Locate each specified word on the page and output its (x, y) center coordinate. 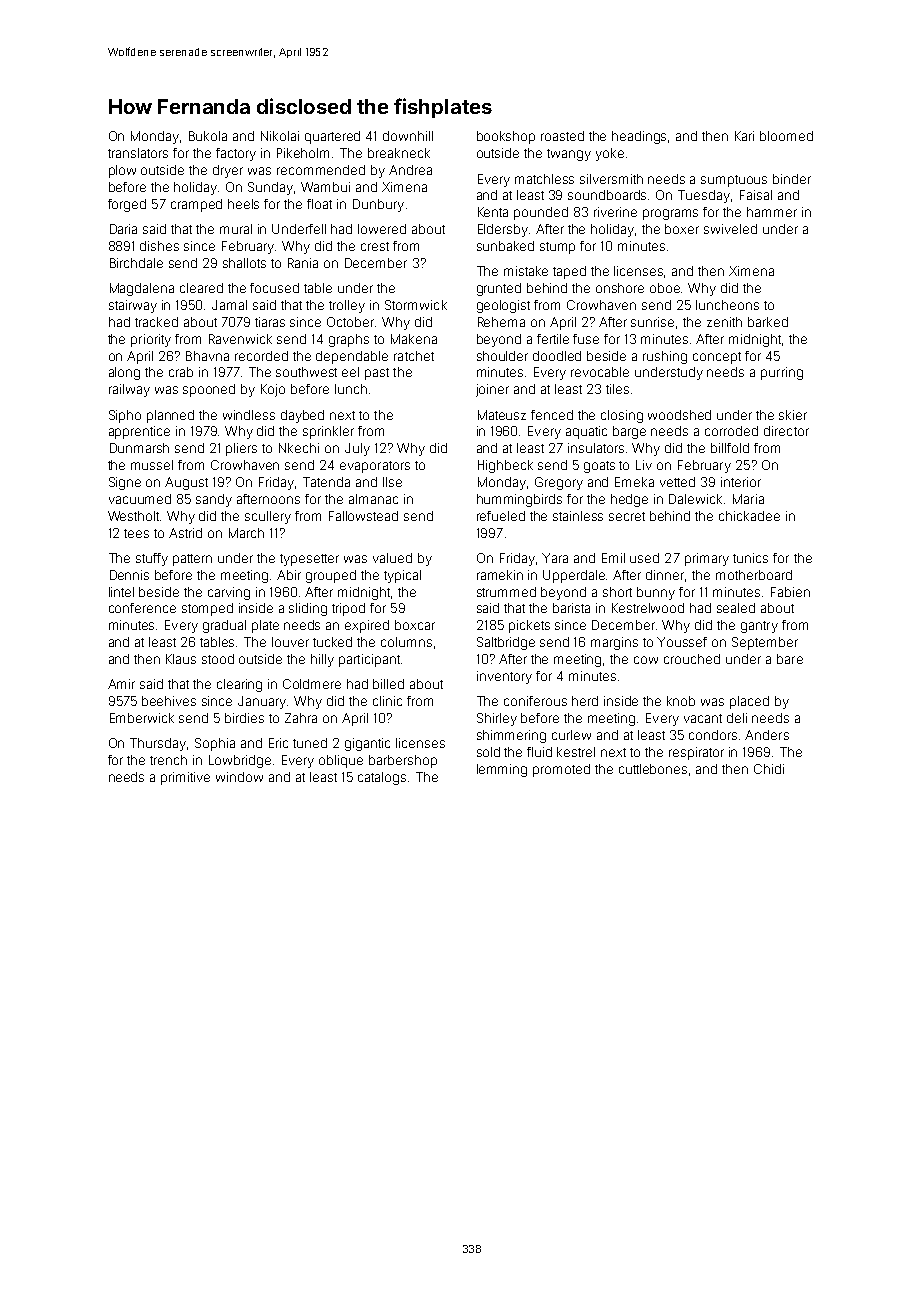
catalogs (382, 778)
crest (375, 246)
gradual (224, 626)
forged (127, 205)
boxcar (415, 625)
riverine (615, 212)
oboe (666, 288)
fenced (552, 415)
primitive (185, 778)
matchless (544, 179)
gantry (759, 627)
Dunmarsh (139, 448)
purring (782, 373)
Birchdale (136, 263)
